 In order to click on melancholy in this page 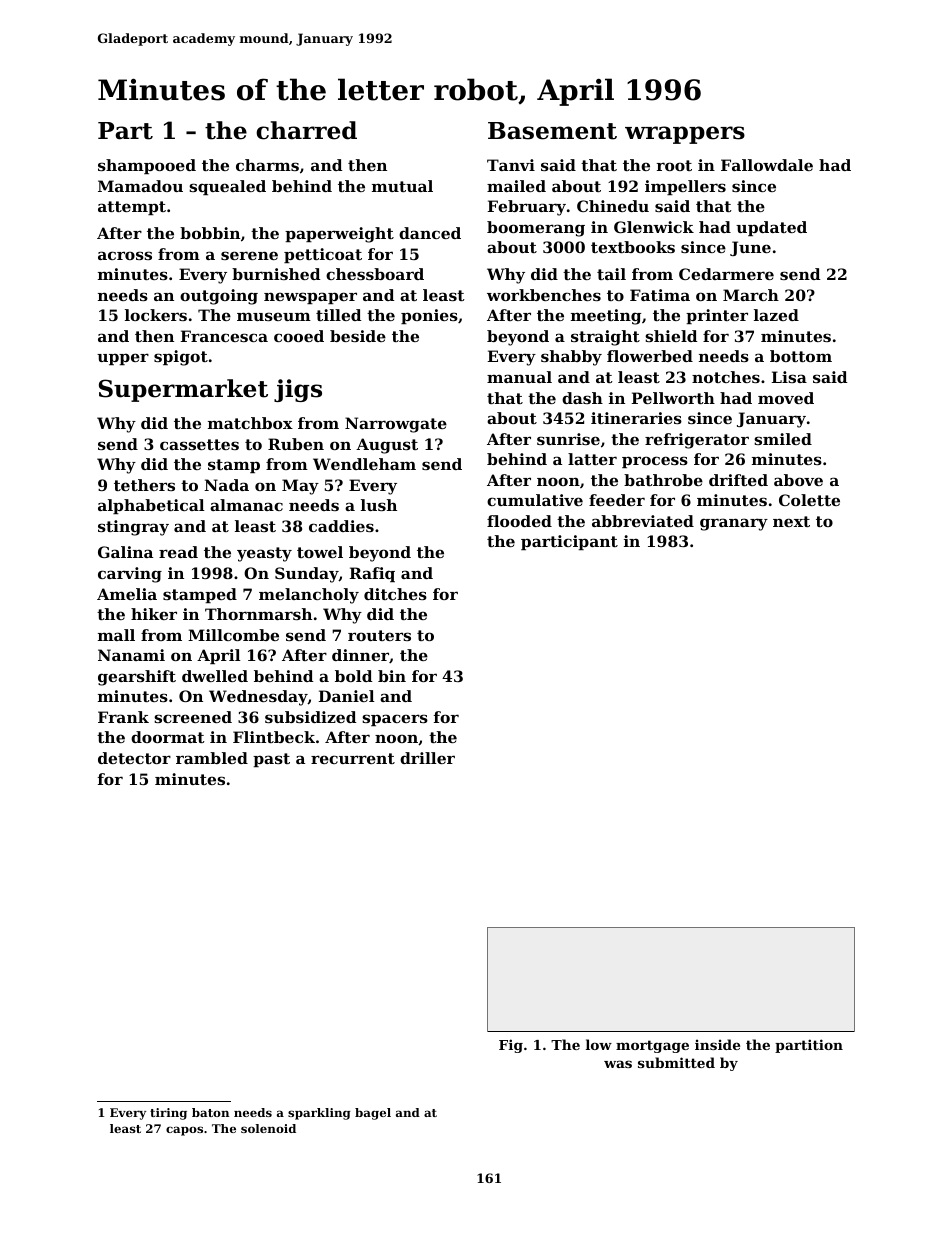, I will do `click(309, 596)`.
